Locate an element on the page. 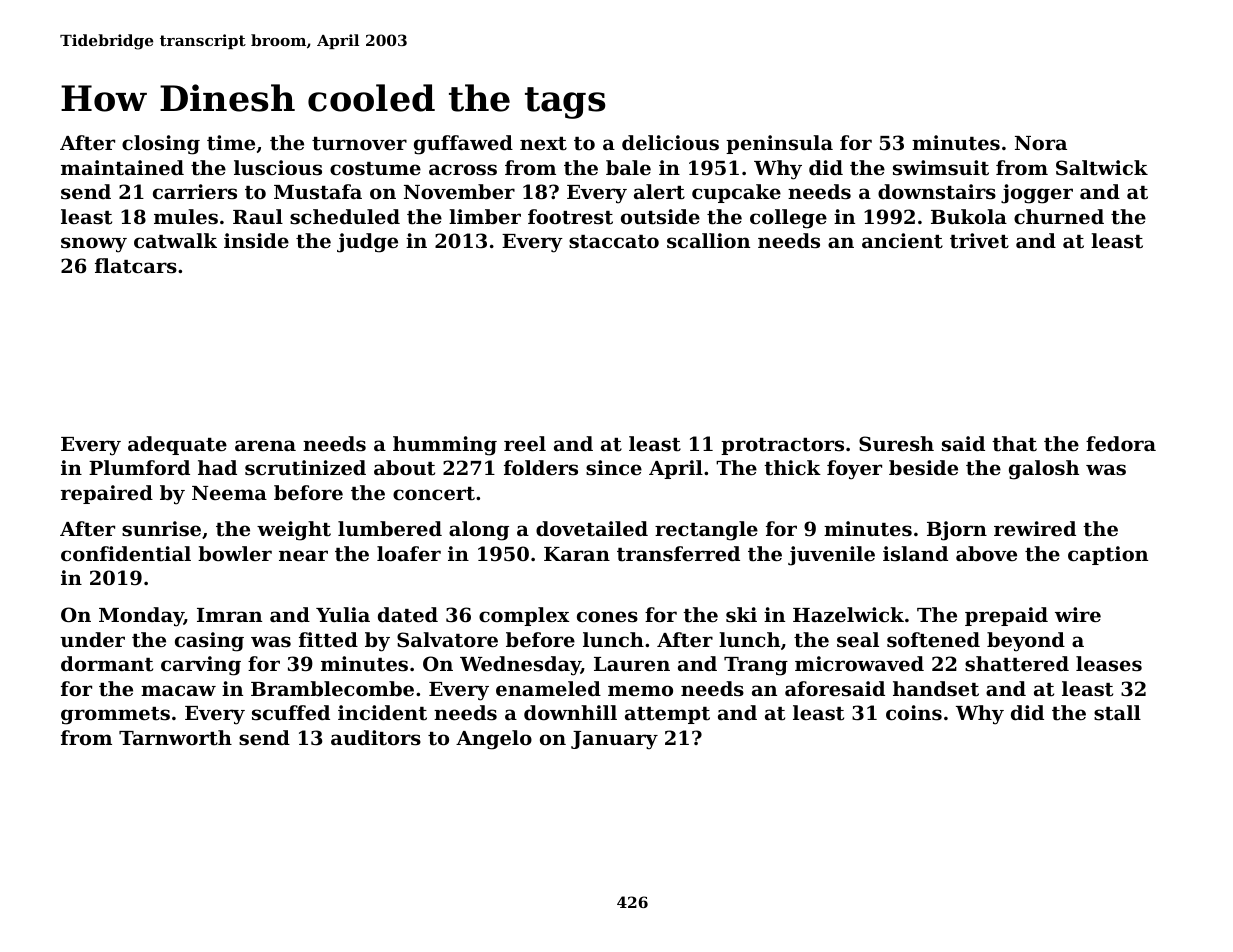 This document has height=952, width=1233. seal is located at coordinates (858, 640).
